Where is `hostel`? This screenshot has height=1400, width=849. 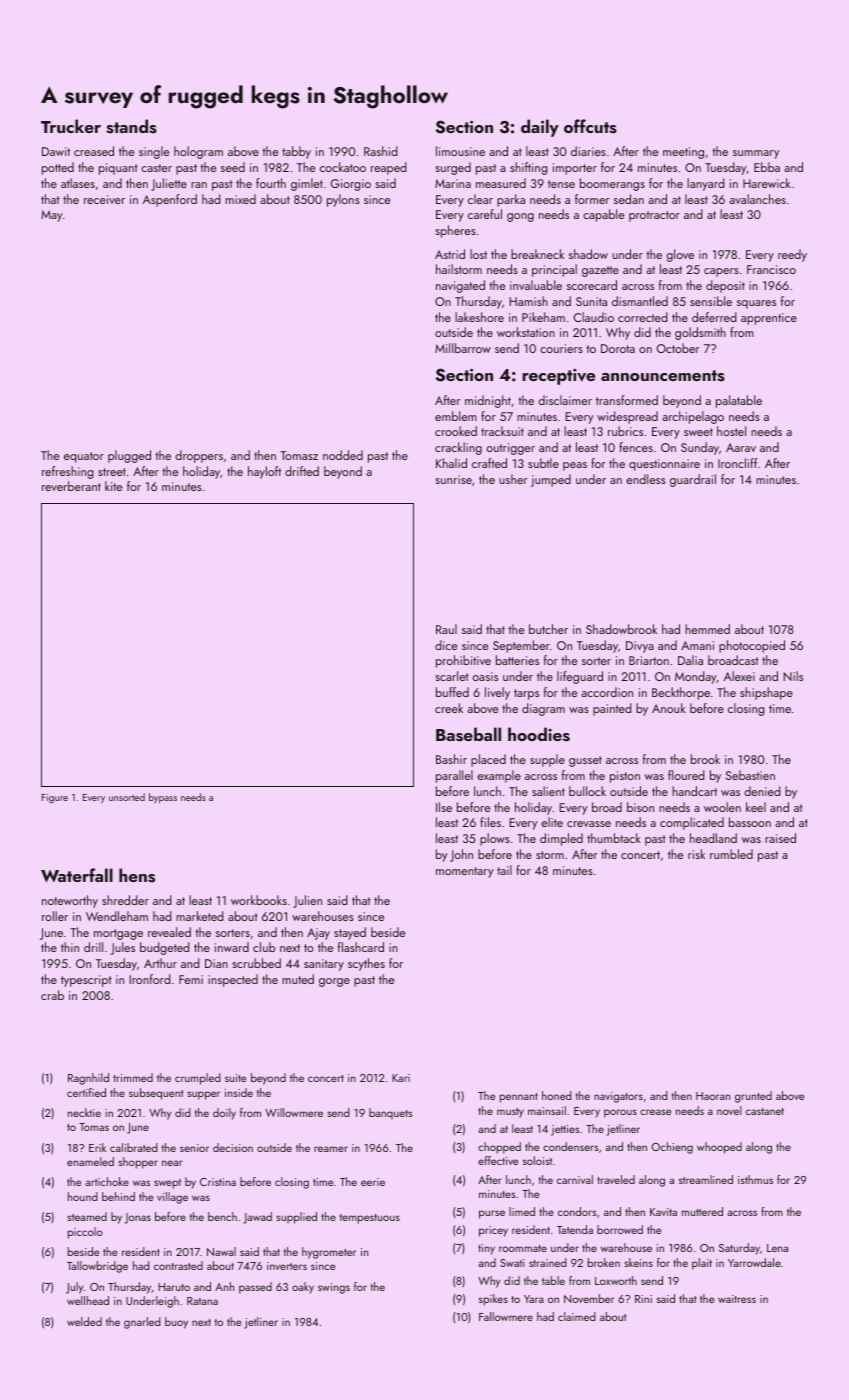 hostel is located at coordinates (731, 431).
